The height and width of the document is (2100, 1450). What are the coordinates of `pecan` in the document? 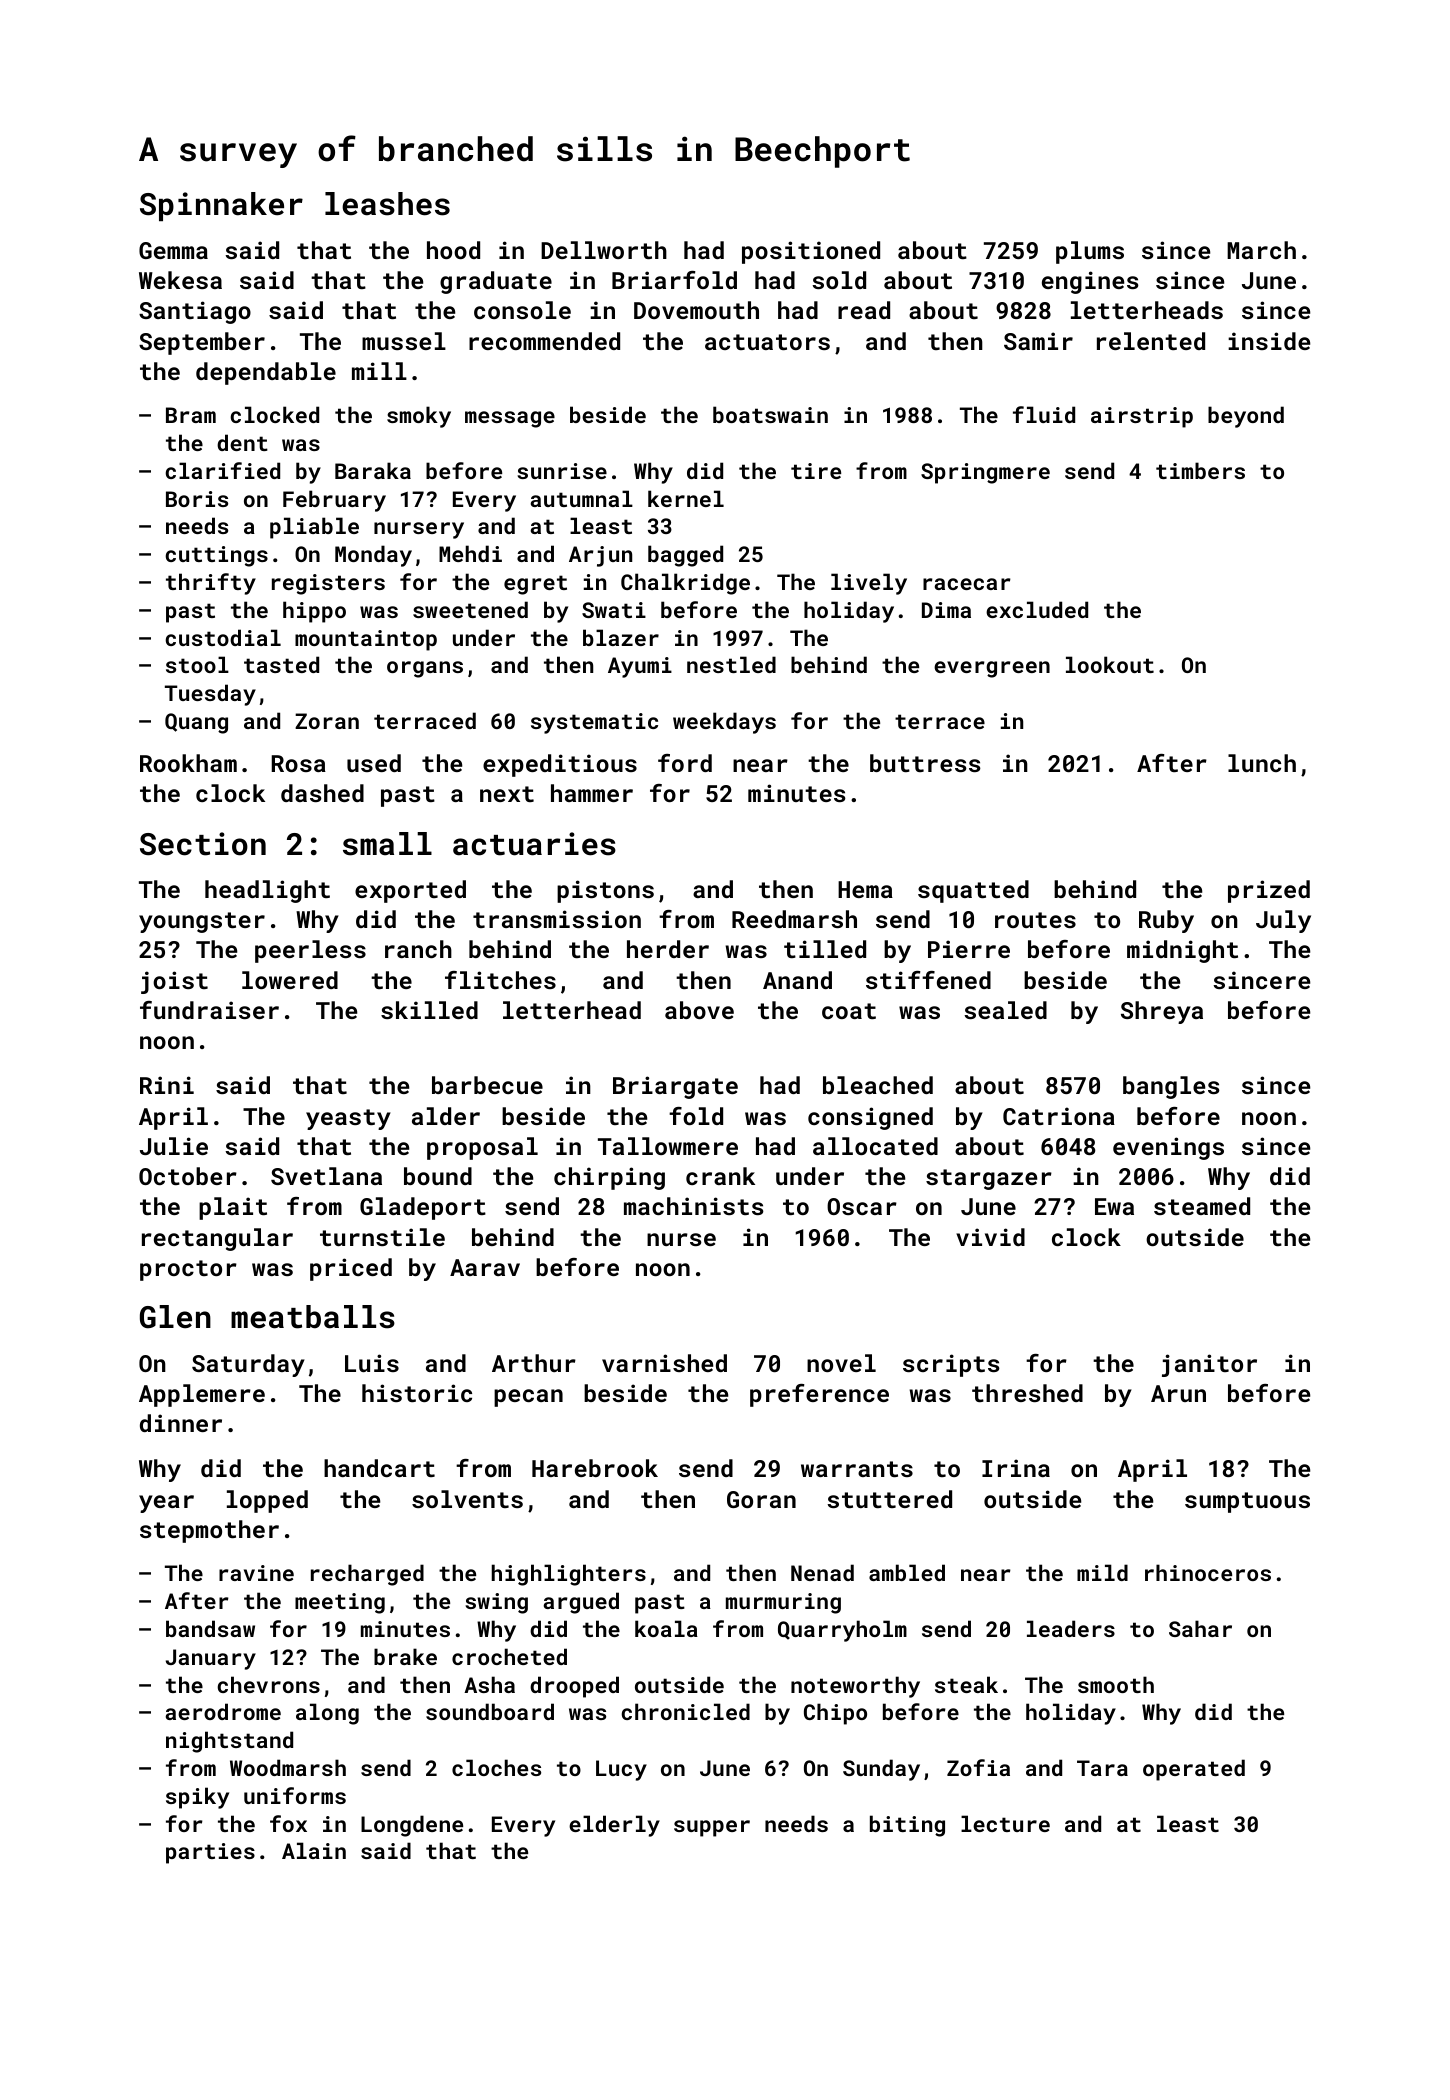 It's located at (528, 1398).
